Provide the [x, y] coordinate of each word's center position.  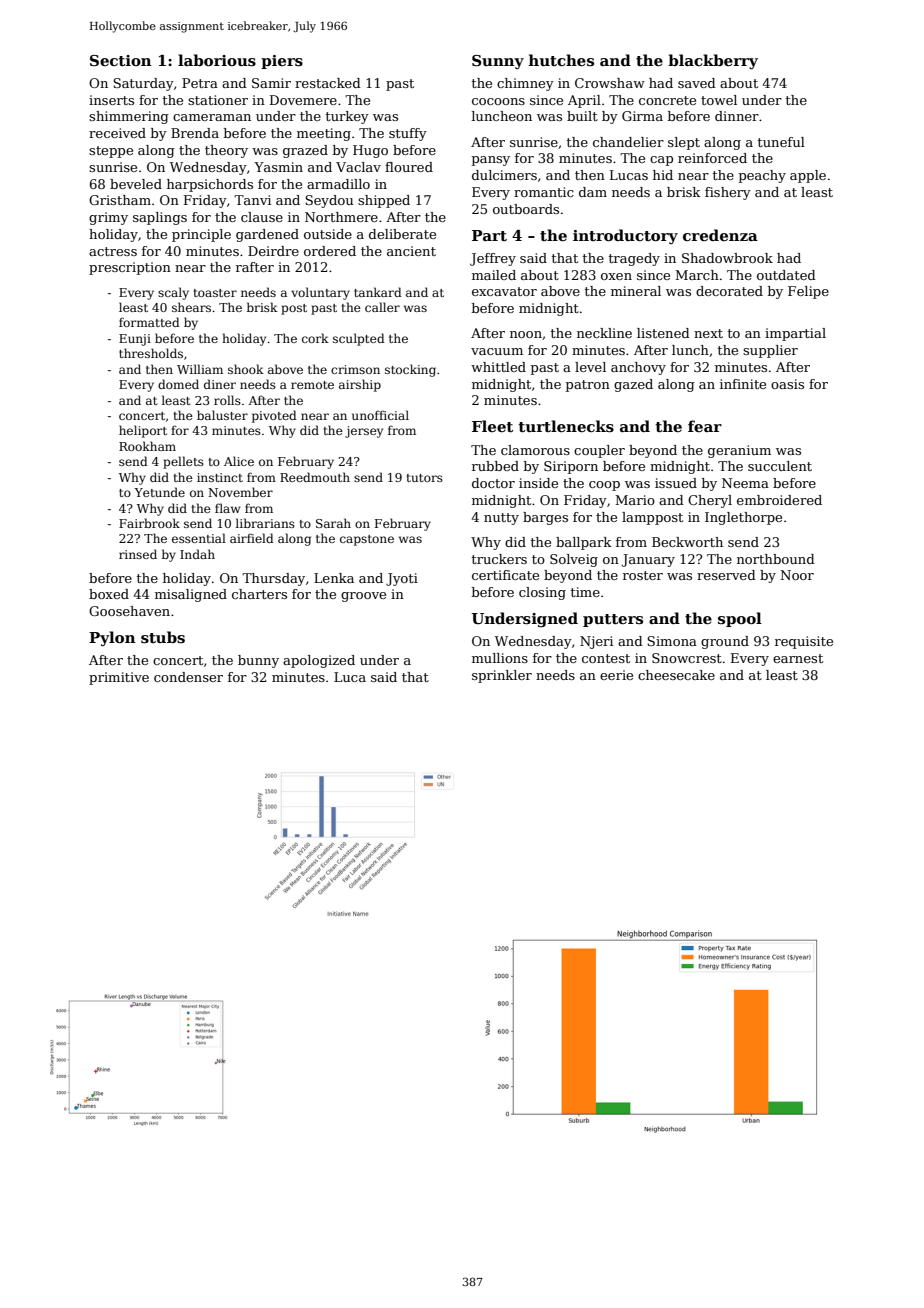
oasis [787, 384]
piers [282, 62]
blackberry [713, 62]
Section [120, 60]
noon [526, 334]
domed [178, 384]
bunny [258, 661]
